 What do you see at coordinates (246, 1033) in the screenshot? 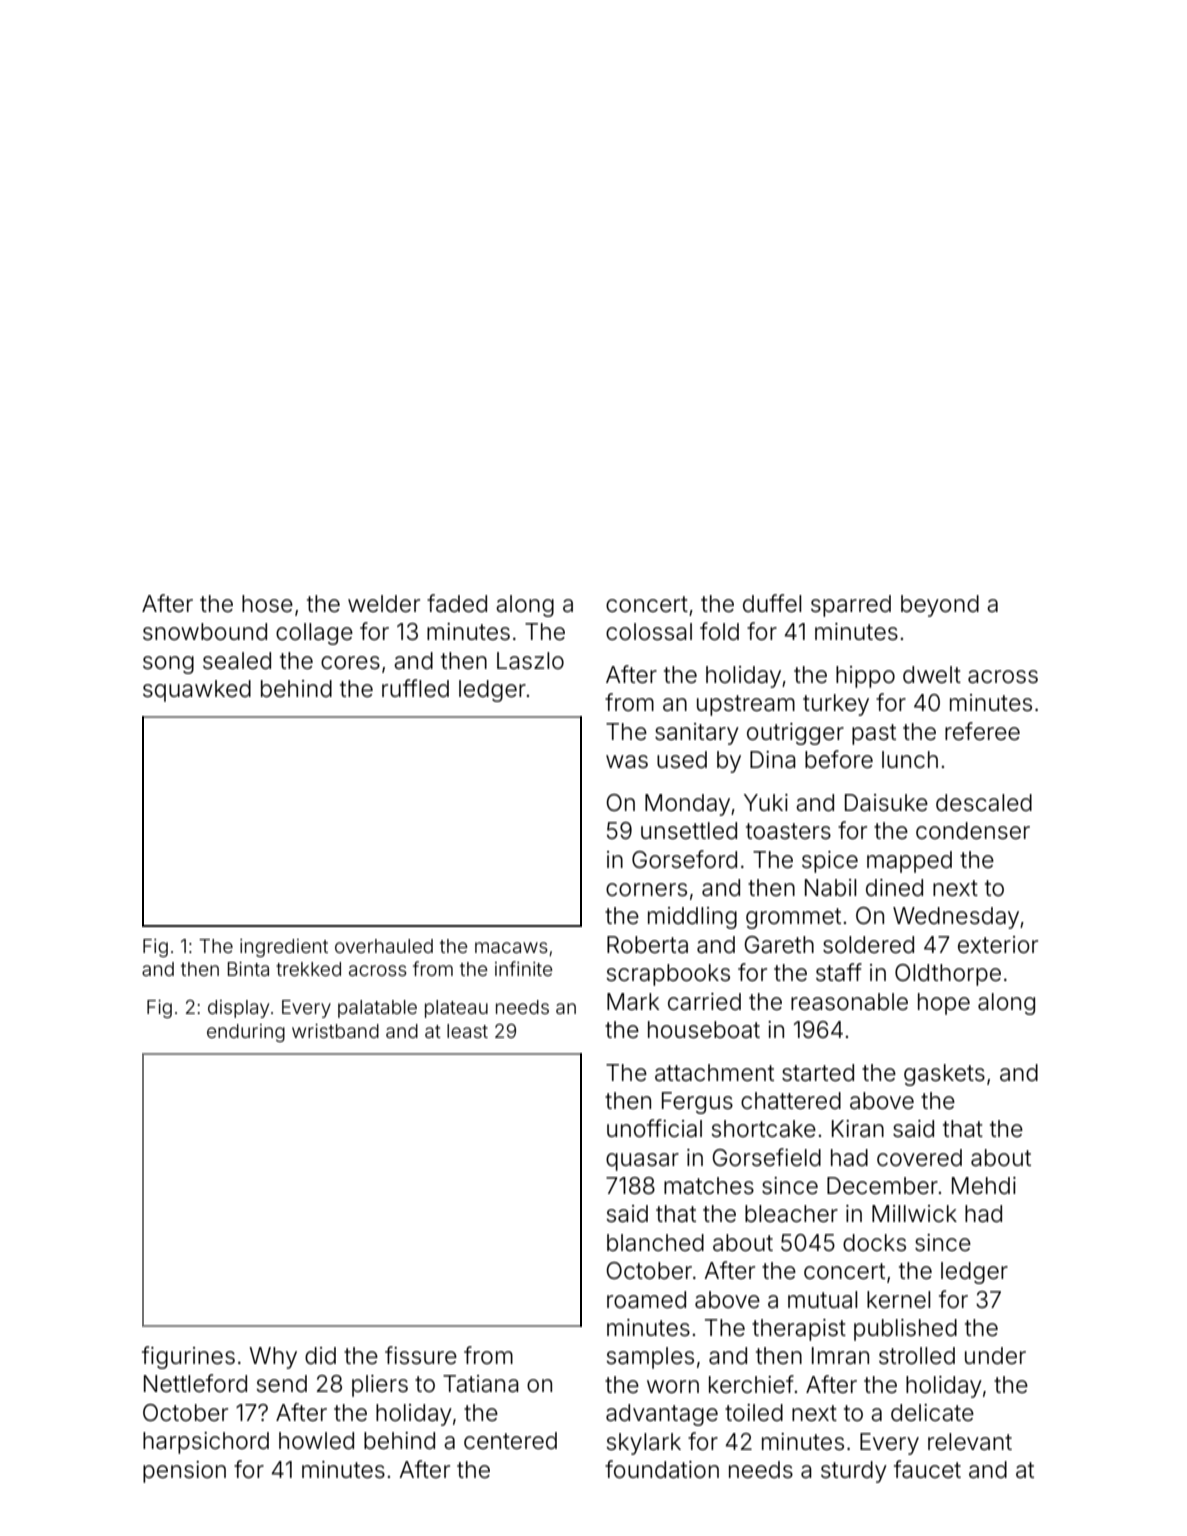
I see `enduring` at bounding box center [246, 1033].
